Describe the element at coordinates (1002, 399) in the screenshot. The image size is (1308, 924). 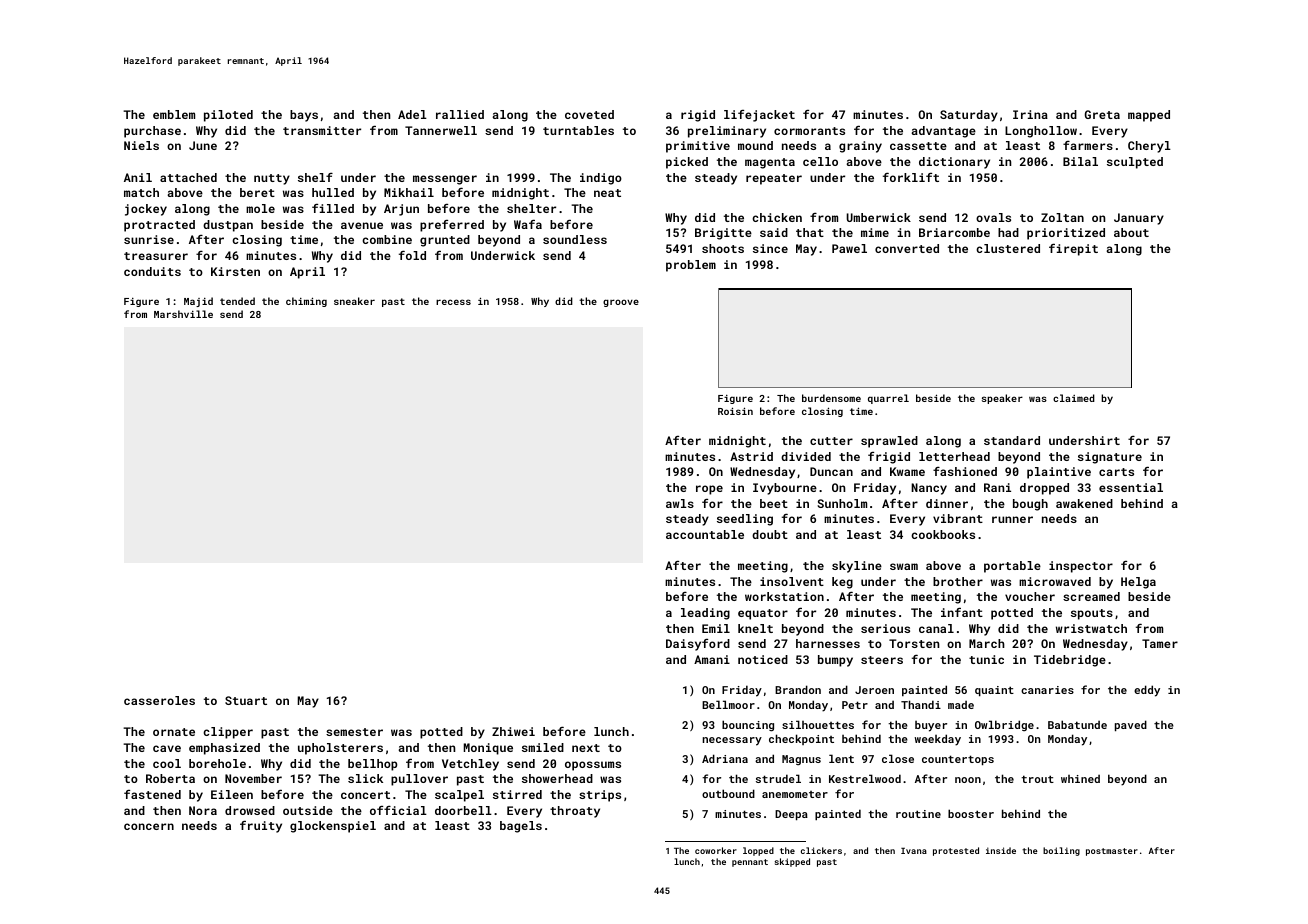
I see `speaker` at that location.
